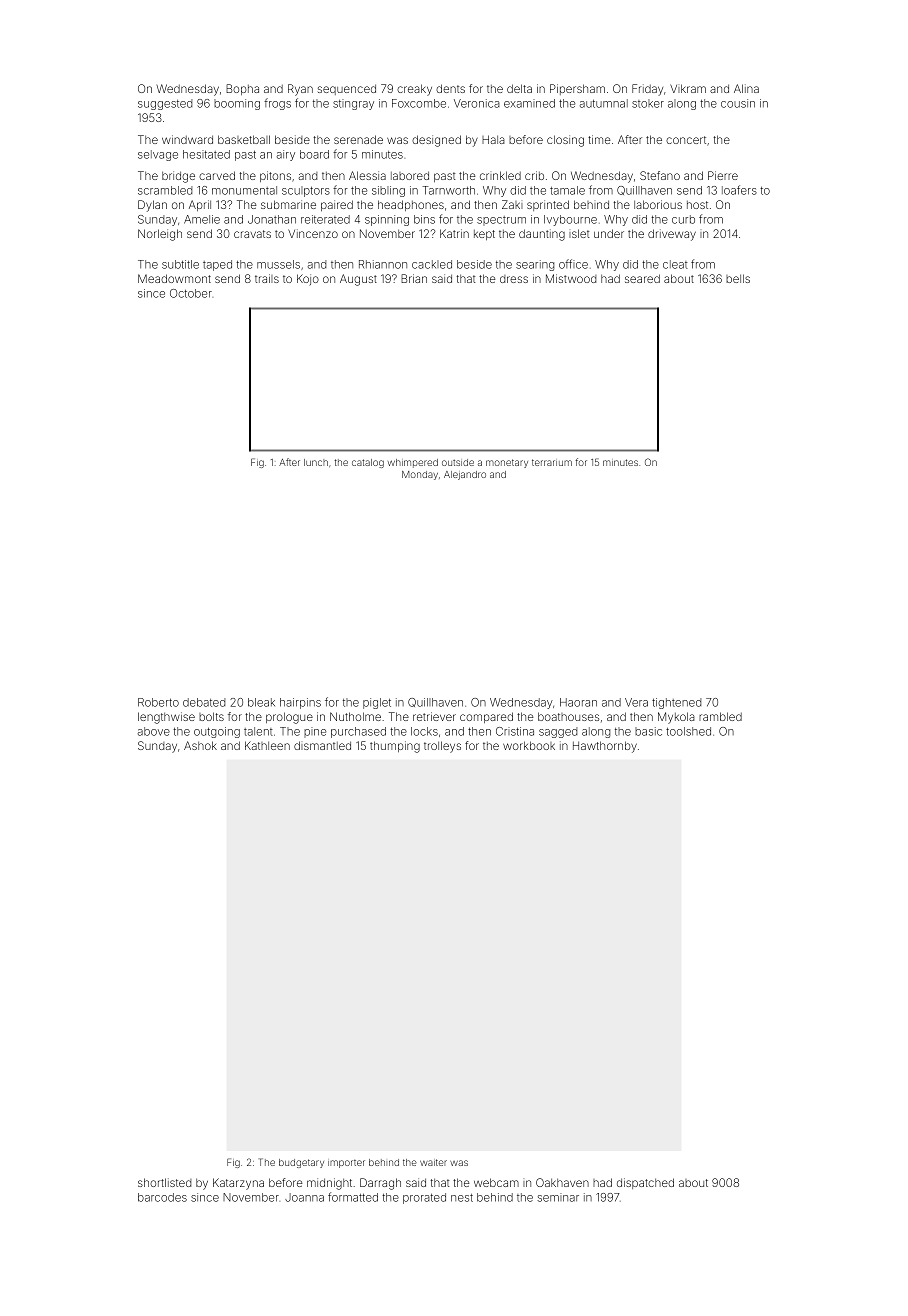 The image size is (908, 1316). Describe the element at coordinates (442, 747) in the image. I see `trolleys` at that location.
